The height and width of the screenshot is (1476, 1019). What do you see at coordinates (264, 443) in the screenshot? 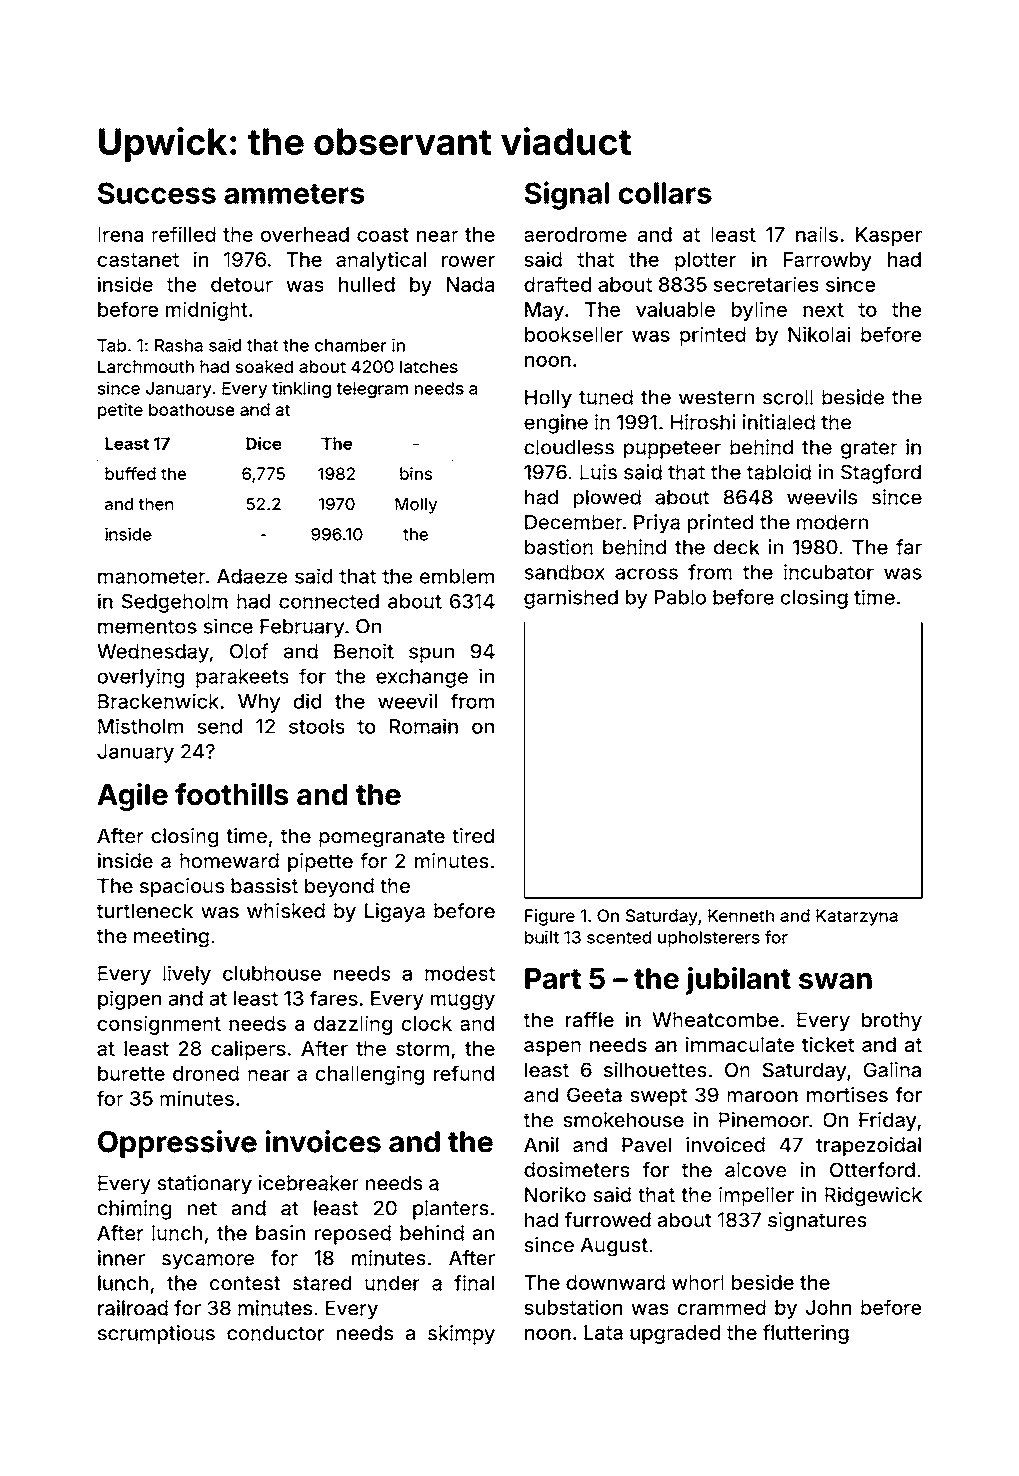
I see `Dice` at bounding box center [264, 443].
